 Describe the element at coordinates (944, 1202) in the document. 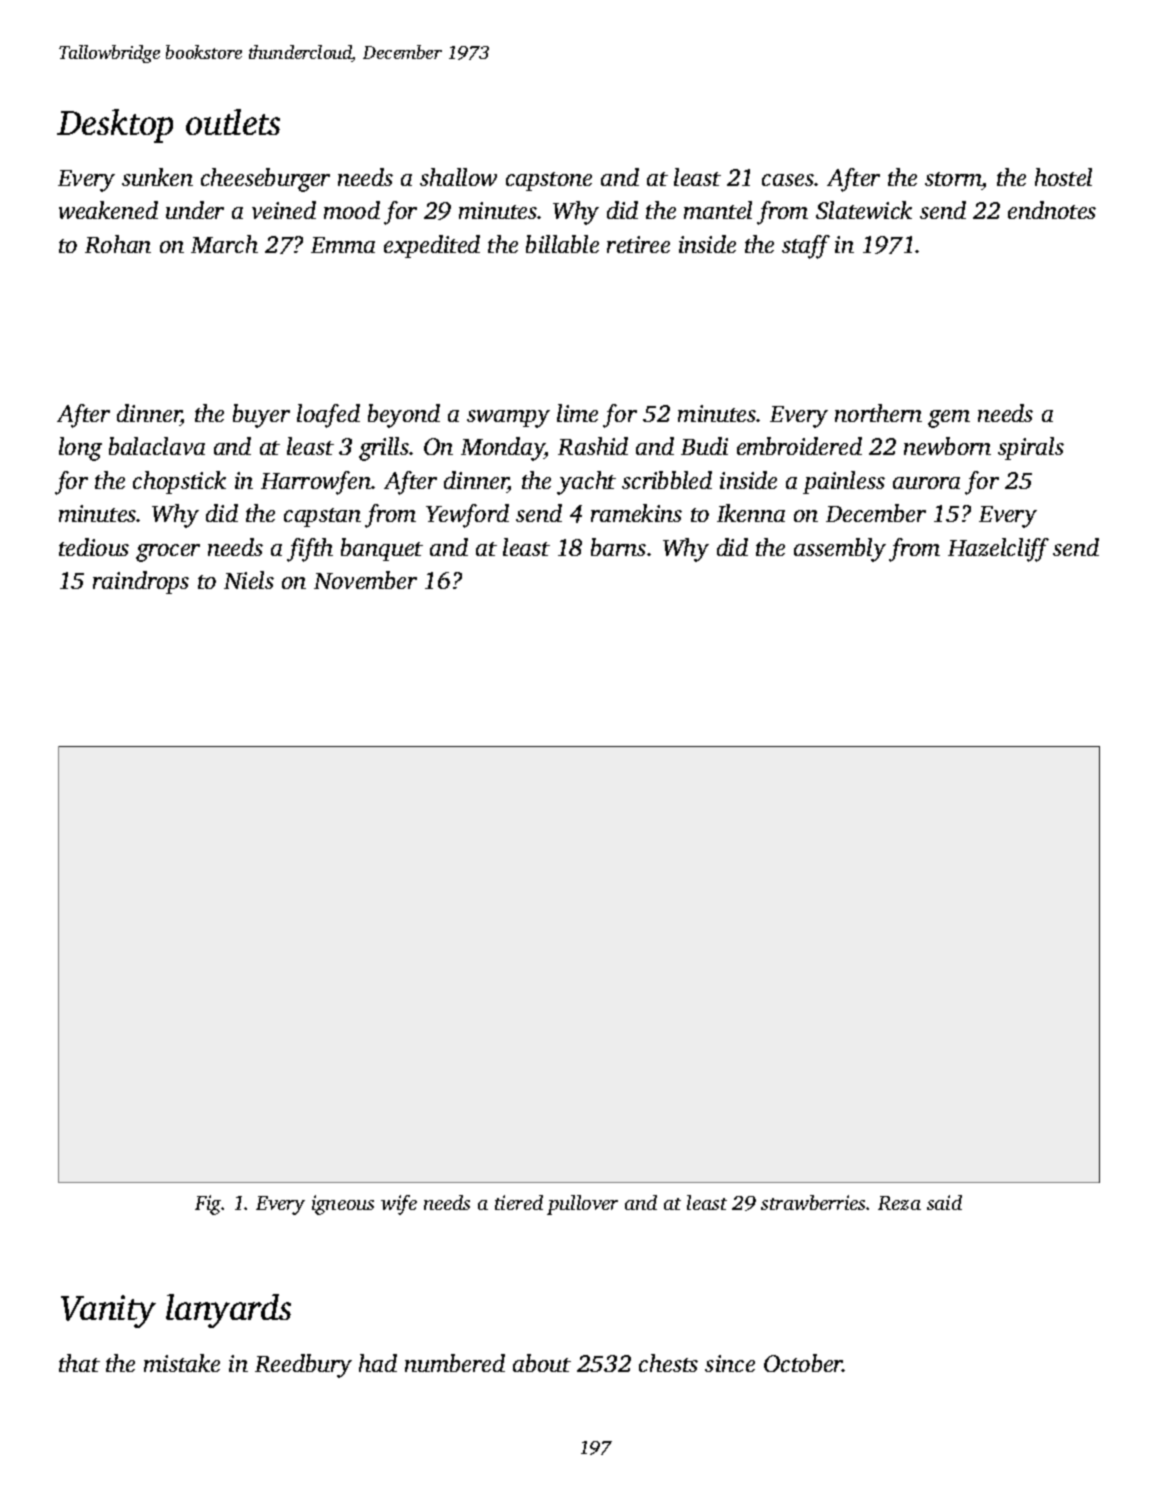

I see `said` at that location.
